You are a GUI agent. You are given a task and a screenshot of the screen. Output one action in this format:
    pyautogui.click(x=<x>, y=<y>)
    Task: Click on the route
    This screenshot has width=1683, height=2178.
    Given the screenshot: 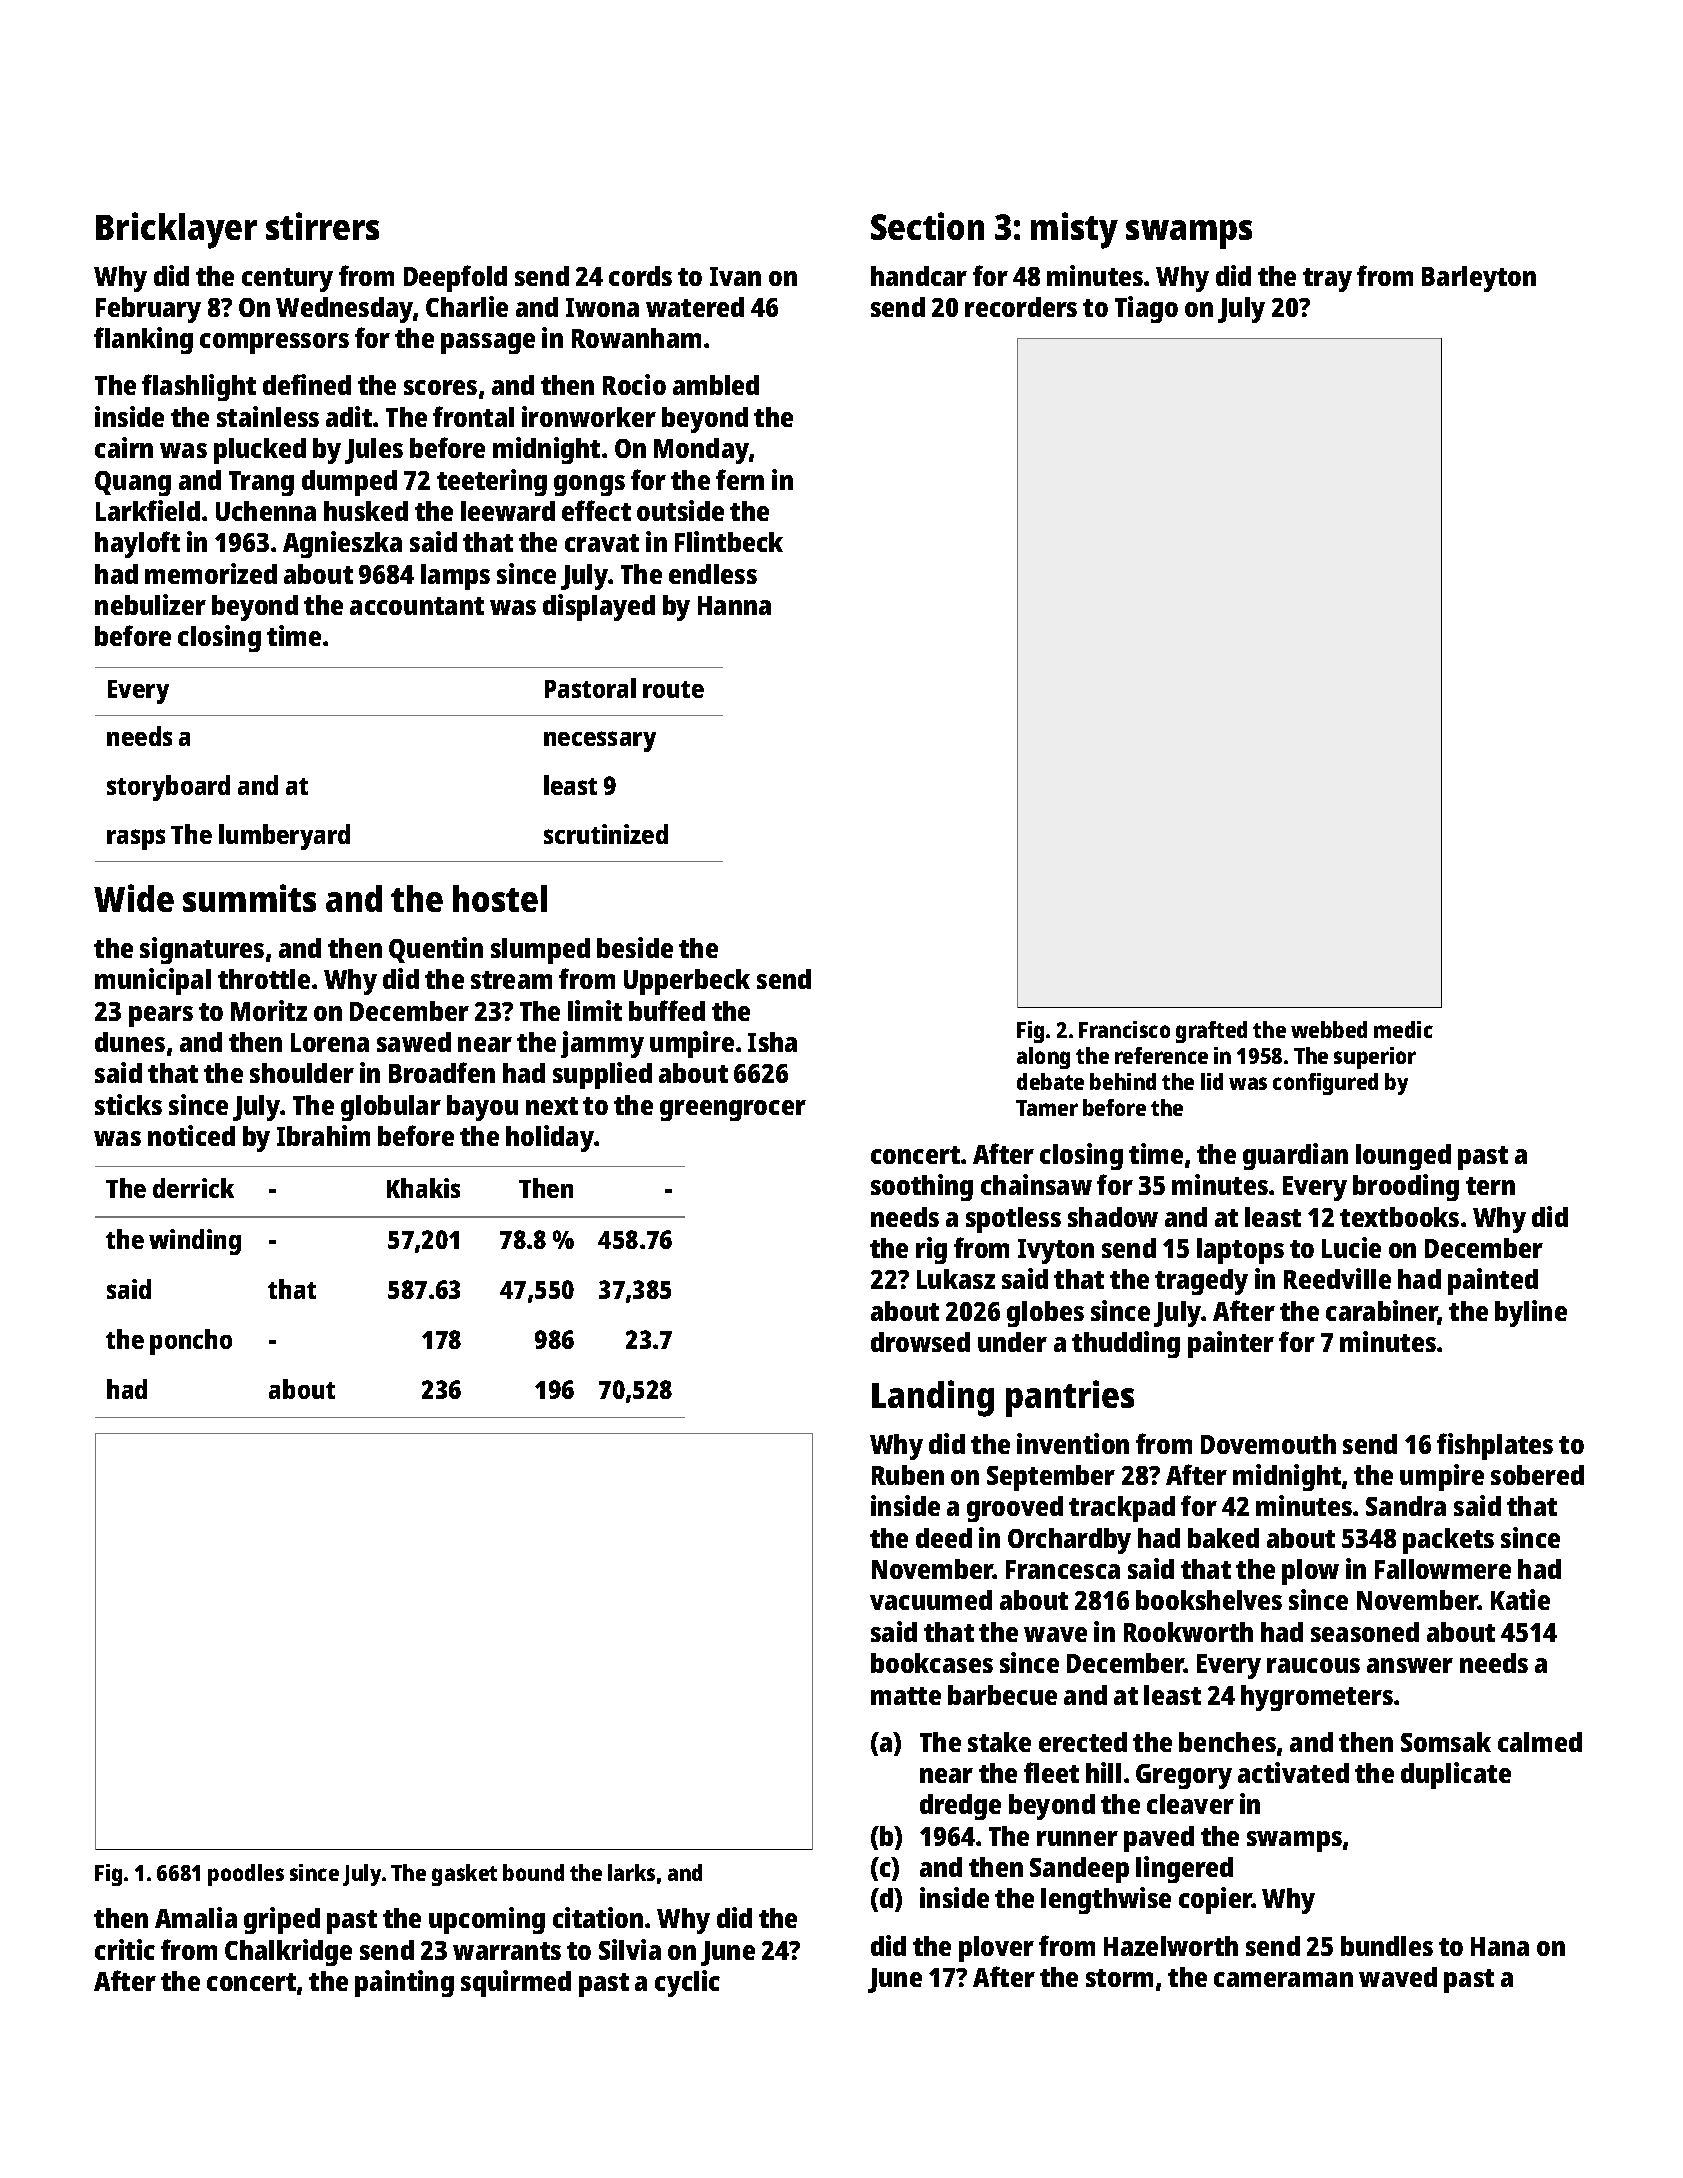 What is the action you would take?
    pyautogui.click(x=673, y=689)
